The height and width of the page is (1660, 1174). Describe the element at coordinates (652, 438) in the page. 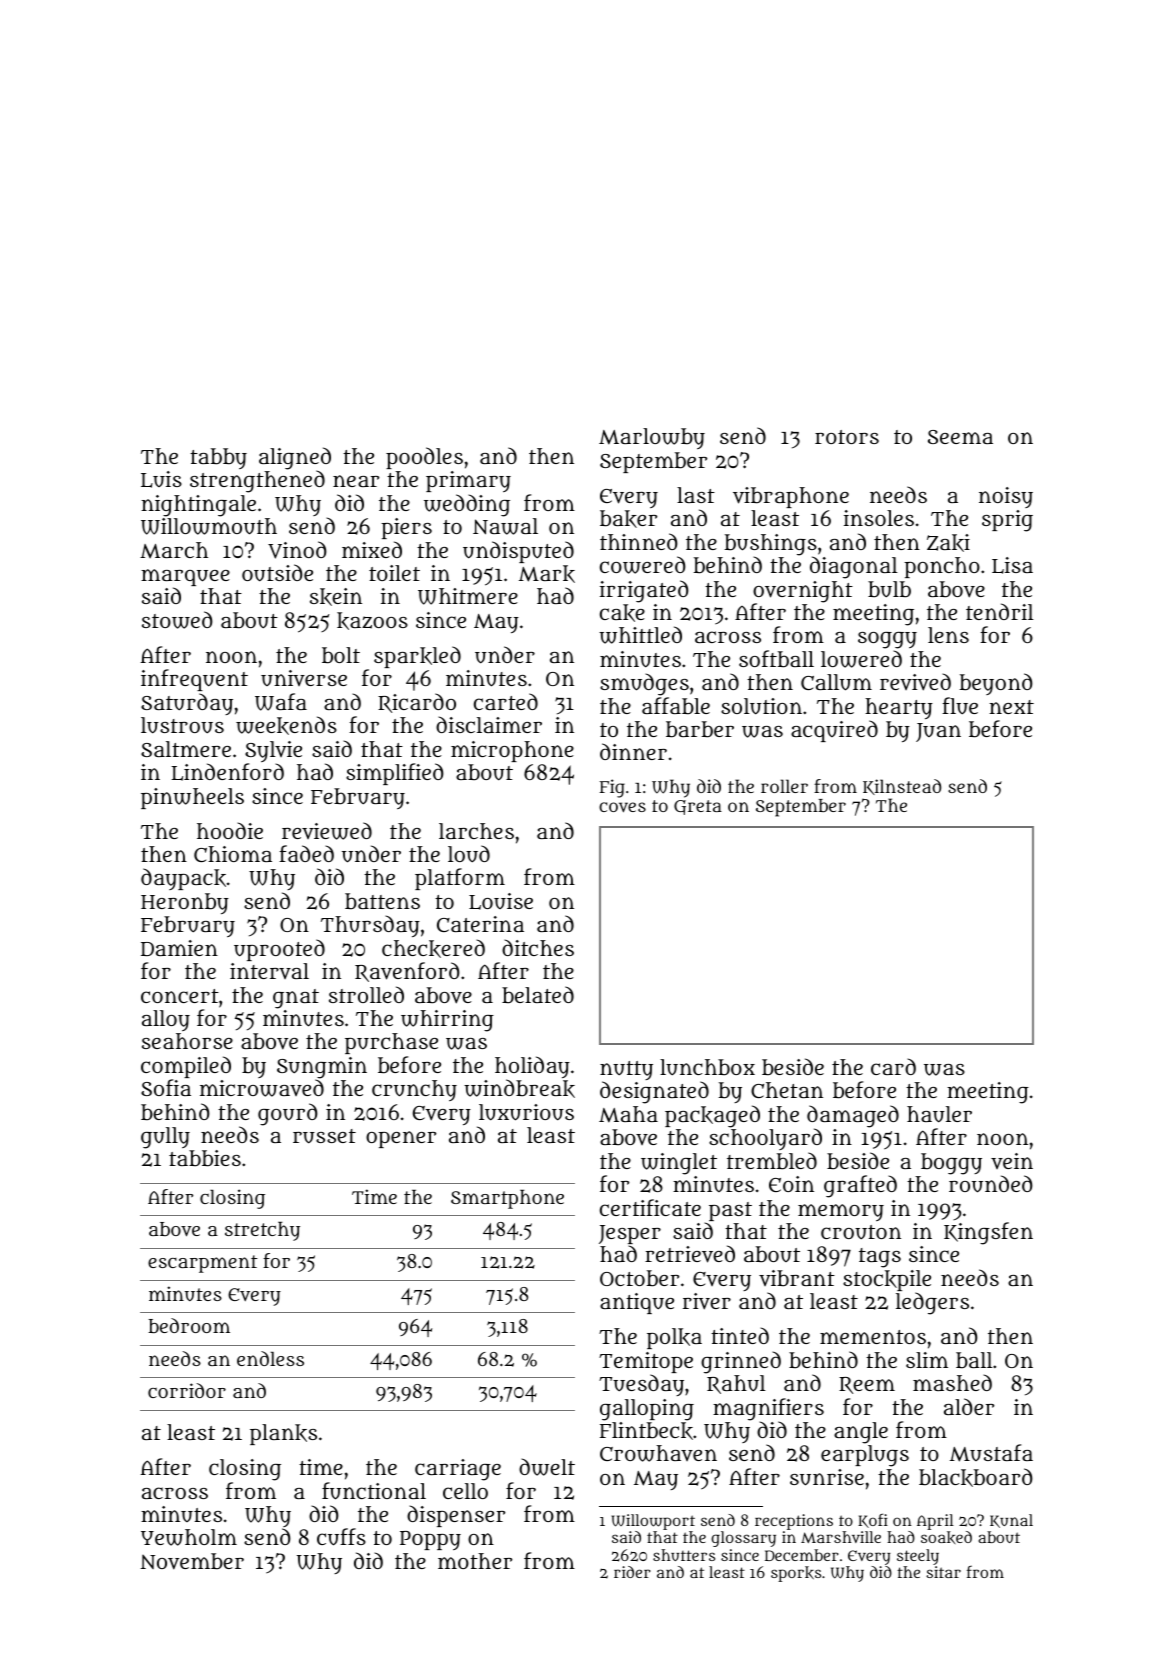

I see `Marlowby` at that location.
